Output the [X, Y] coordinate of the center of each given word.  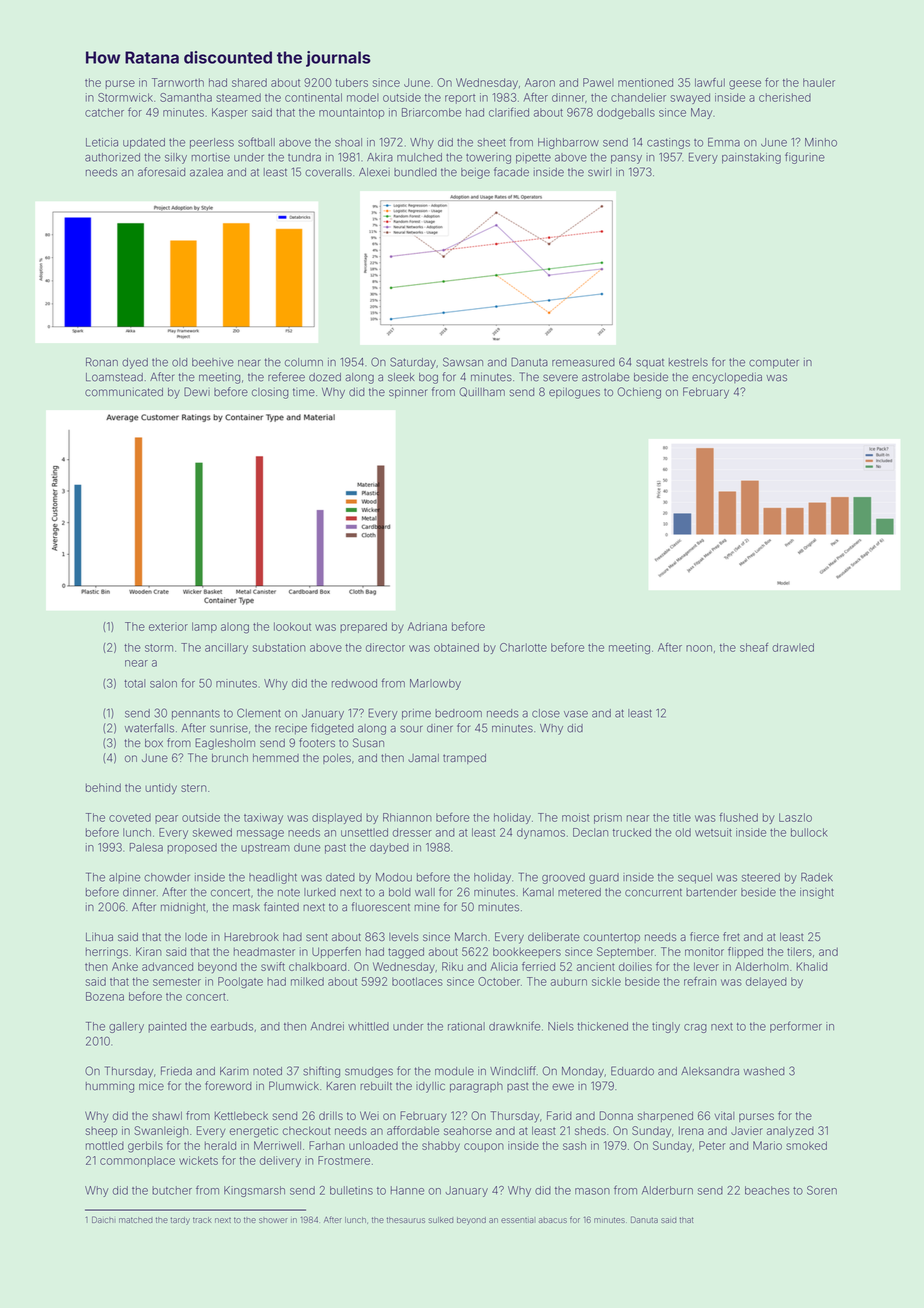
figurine [805, 158]
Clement [259, 713]
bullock [809, 832]
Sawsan [463, 362]
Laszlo [795, 817]
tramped [464, 759]
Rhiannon [407, 817]
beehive [213, 362]
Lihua [99, 936]
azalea [206, 172]
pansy [626, 159]
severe [560, 378]
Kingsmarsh [254, 1191]
